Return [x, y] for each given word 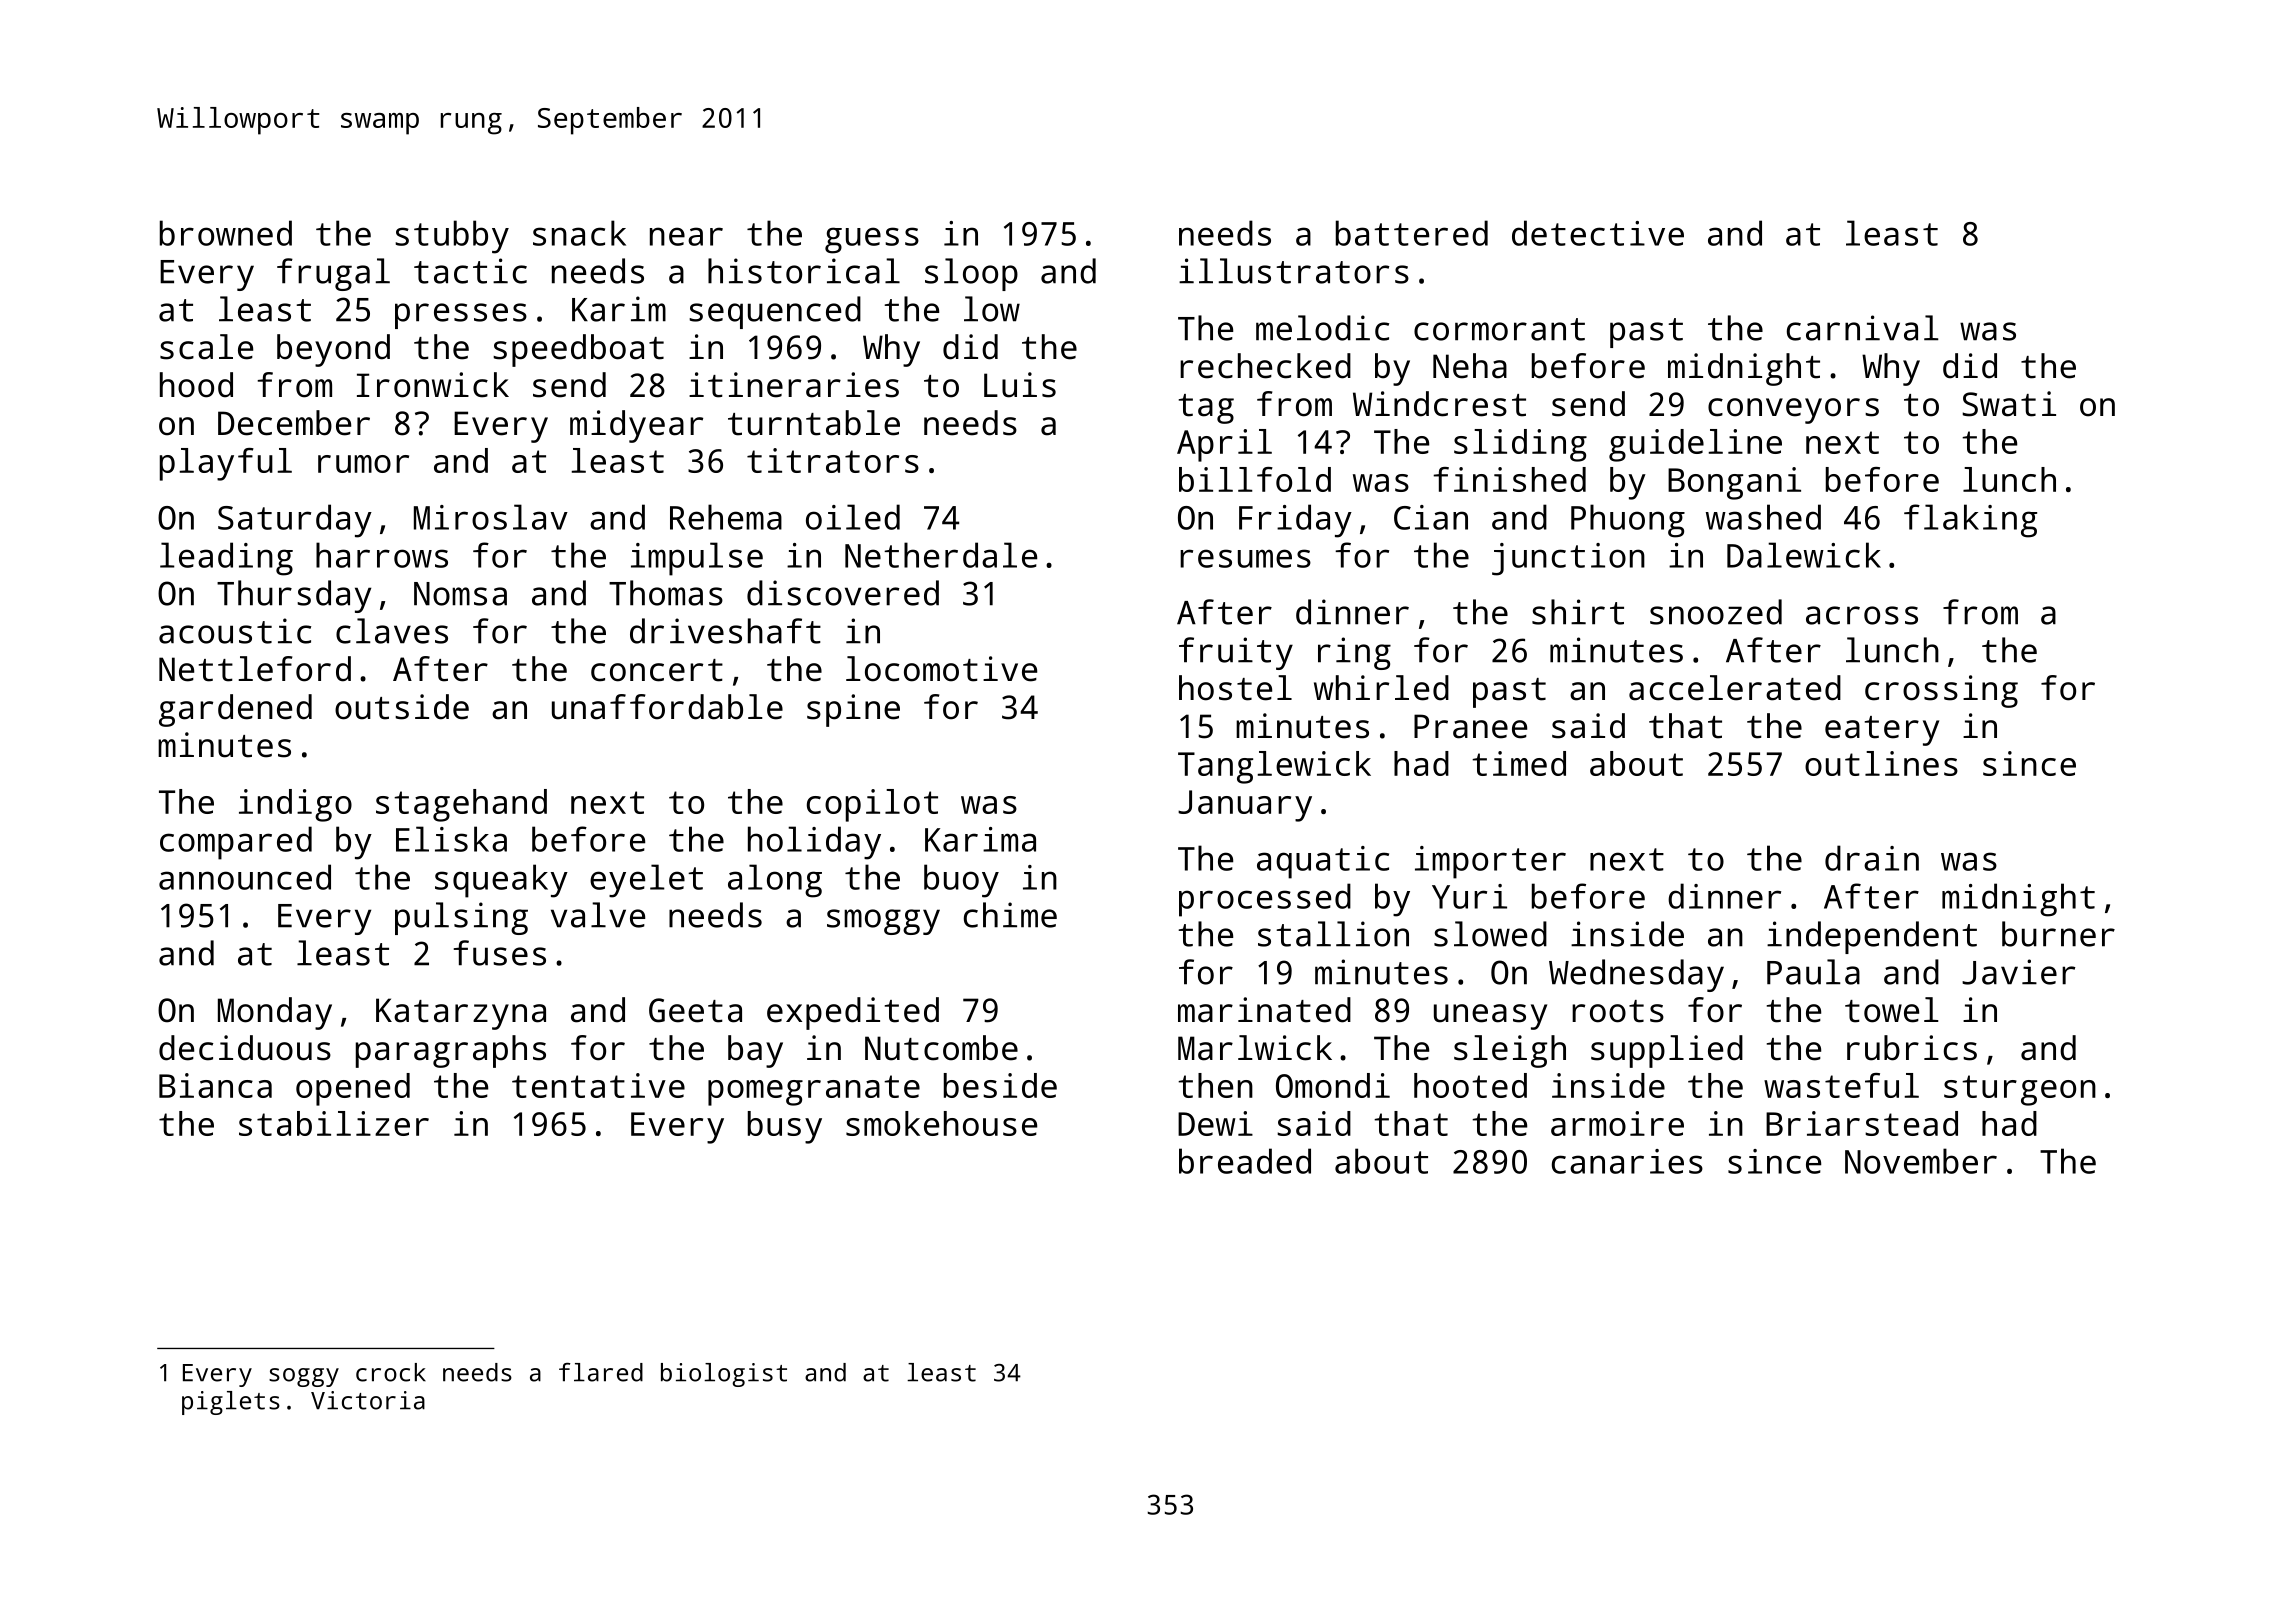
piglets [231, 1403]
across [1862, 615]
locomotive [941, 669]
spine [853, 710]
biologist [724, 1375]
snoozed [1716, 612]
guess [872, 240]
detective [1598, 233]
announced [245, 877]
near [686, 236]
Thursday [294, 596]
